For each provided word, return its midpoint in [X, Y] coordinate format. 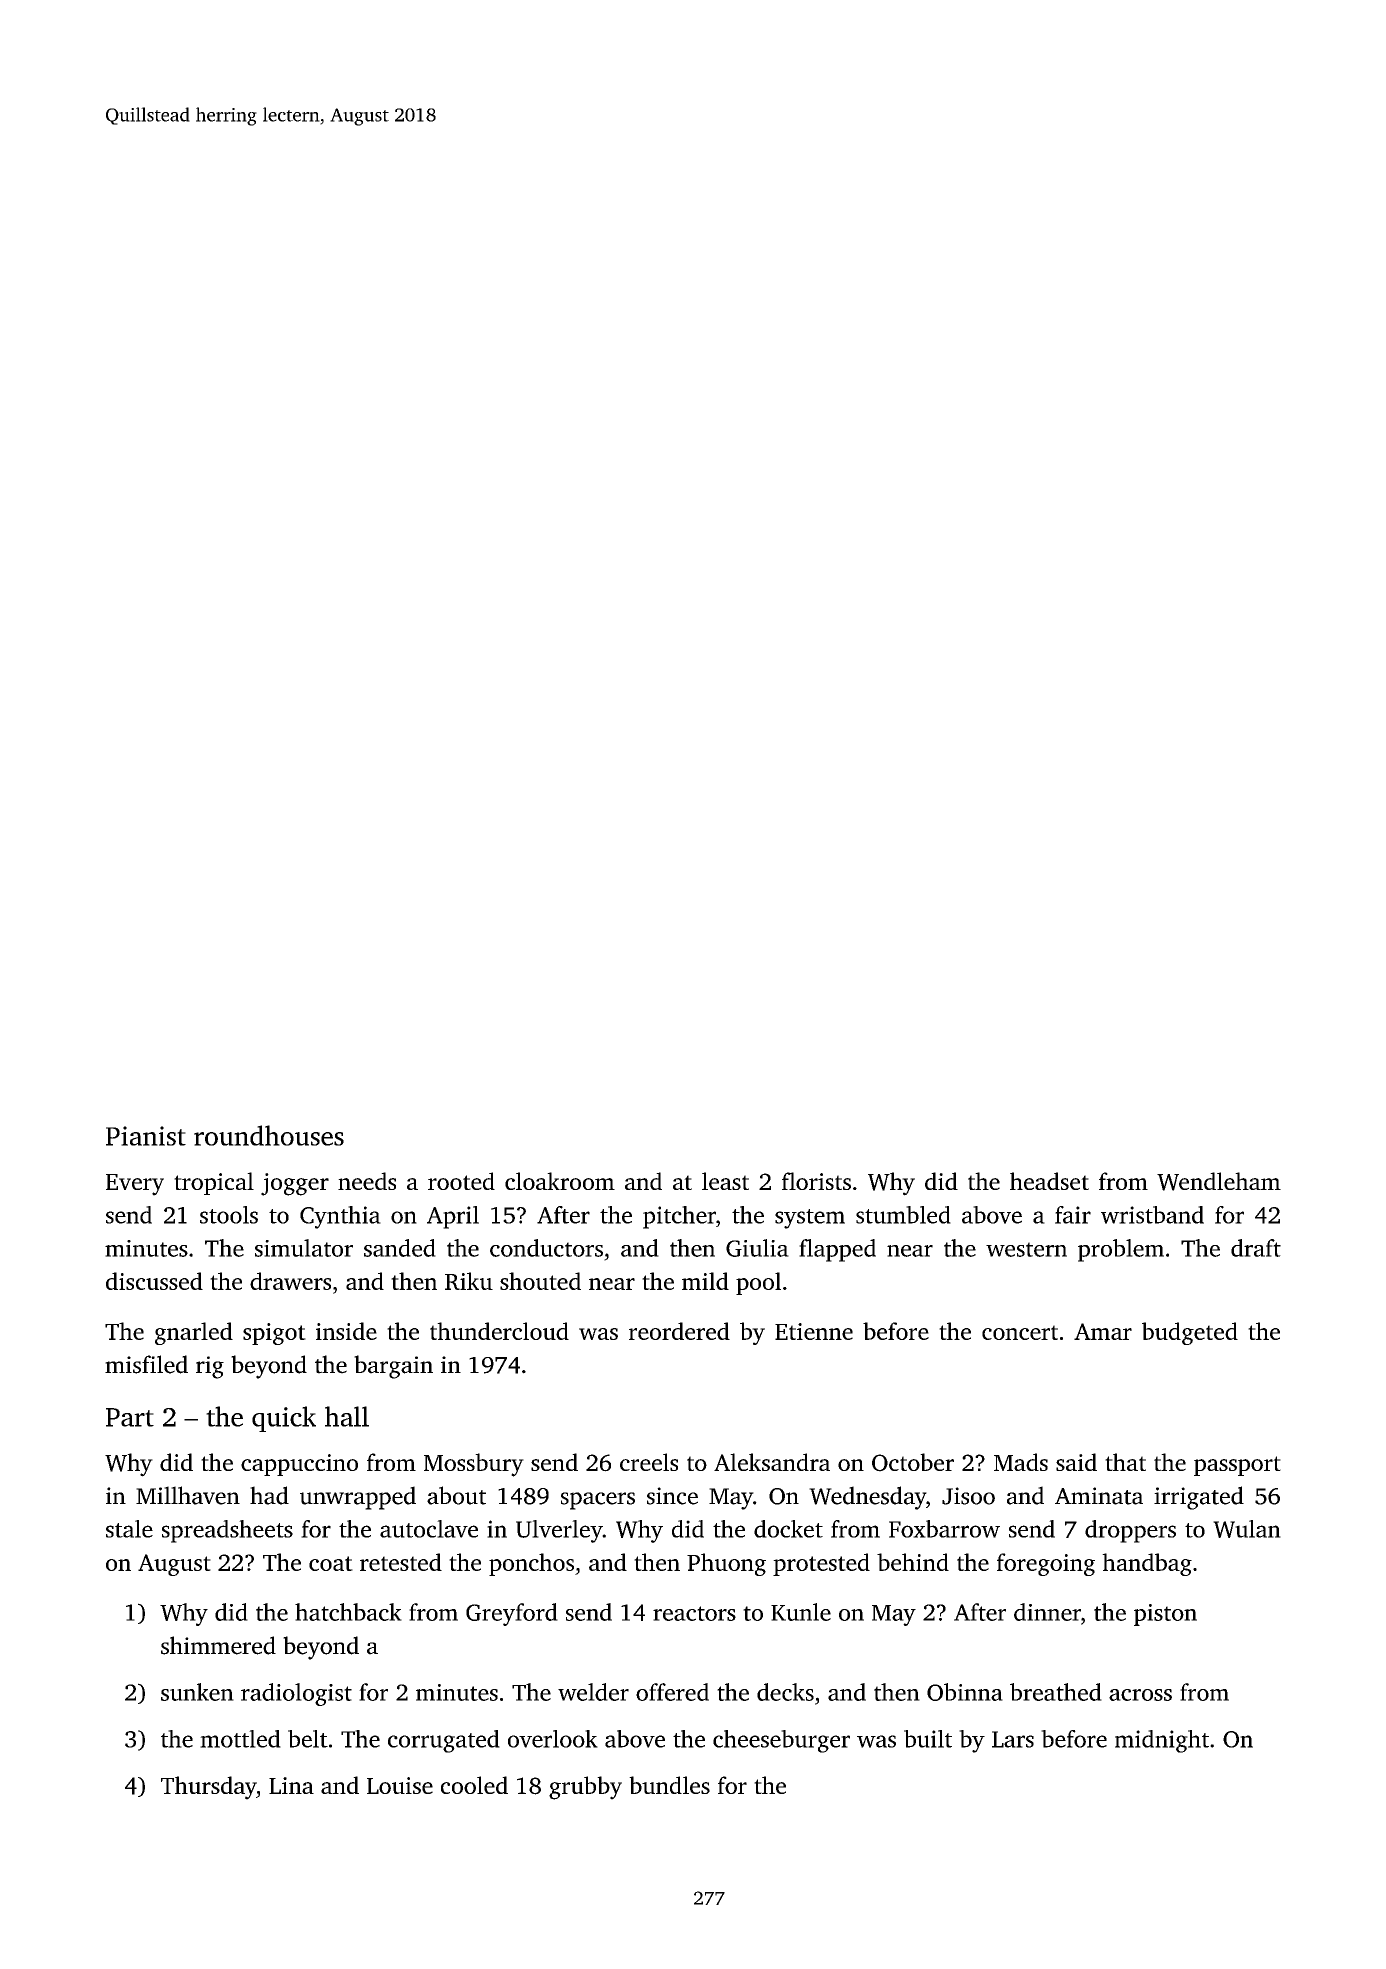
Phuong [726, 1564]
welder [593, 1692]
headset [1049, 1181]
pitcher [679, 1217]
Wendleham [1219, 1181]
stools [229, 1215]
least [725, 1181]
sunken [197, 1692]
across [1140, 1695]
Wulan [1247, 1529]
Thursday [209, 1788]
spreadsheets [227, 1531]
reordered [679, 1331]
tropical [214, 1183]
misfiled [146, 1364]
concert [1020, 1332]
